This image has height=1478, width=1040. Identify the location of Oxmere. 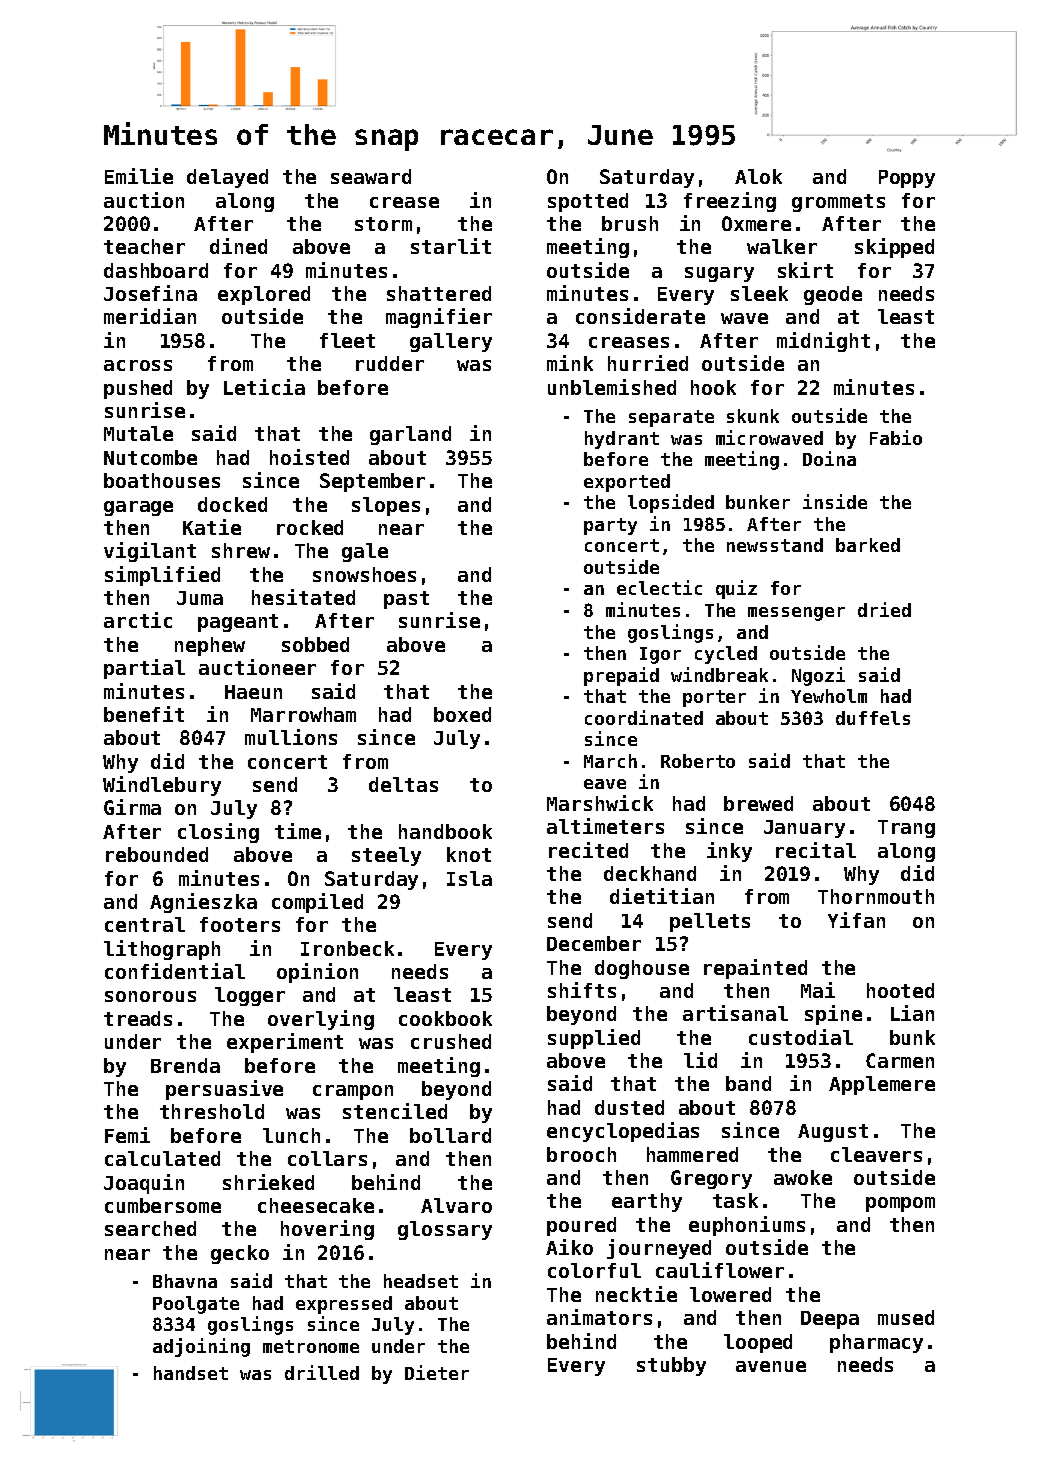
(756, 223).
